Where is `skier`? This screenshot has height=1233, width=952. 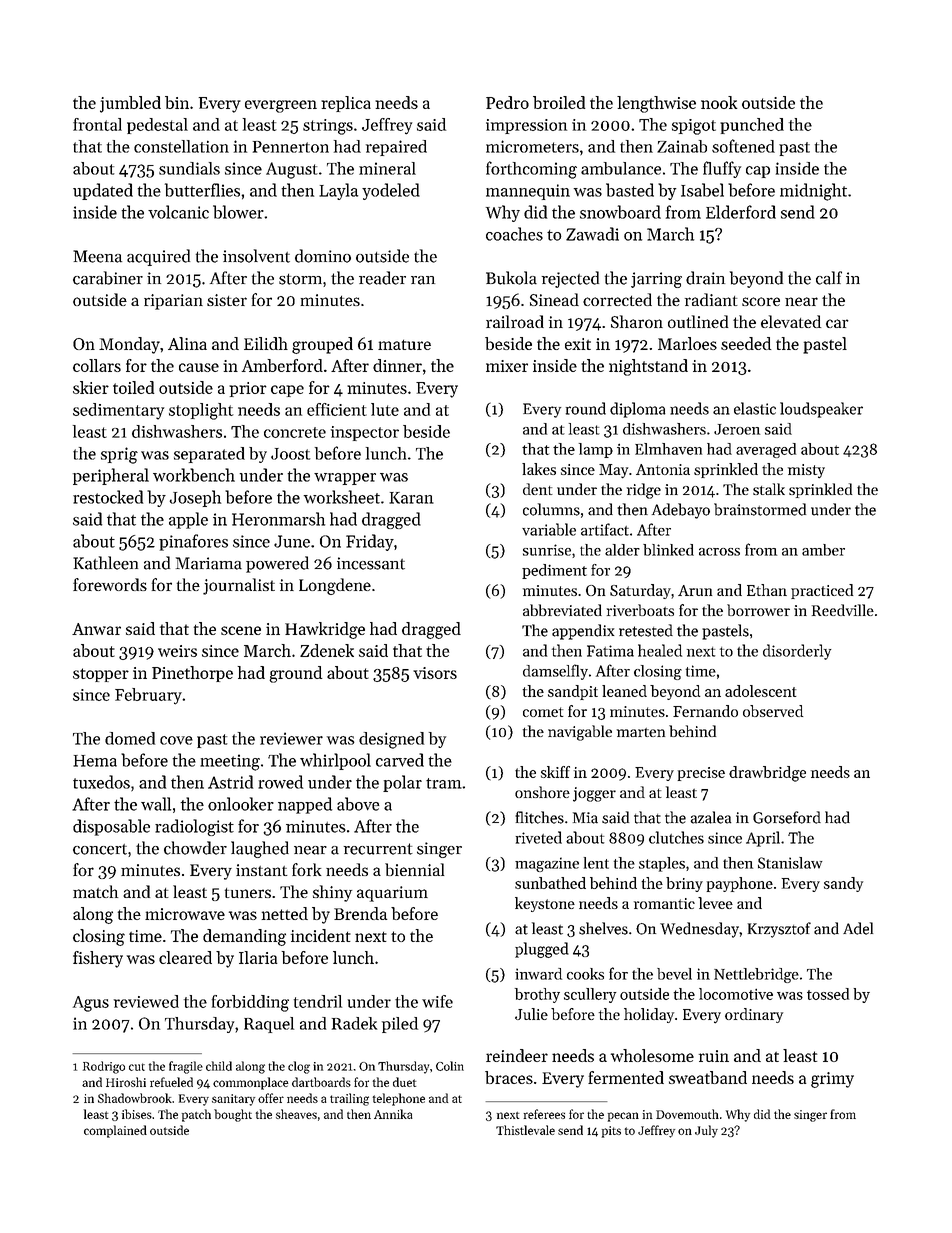
skier is located at coordinates (91, 387).
